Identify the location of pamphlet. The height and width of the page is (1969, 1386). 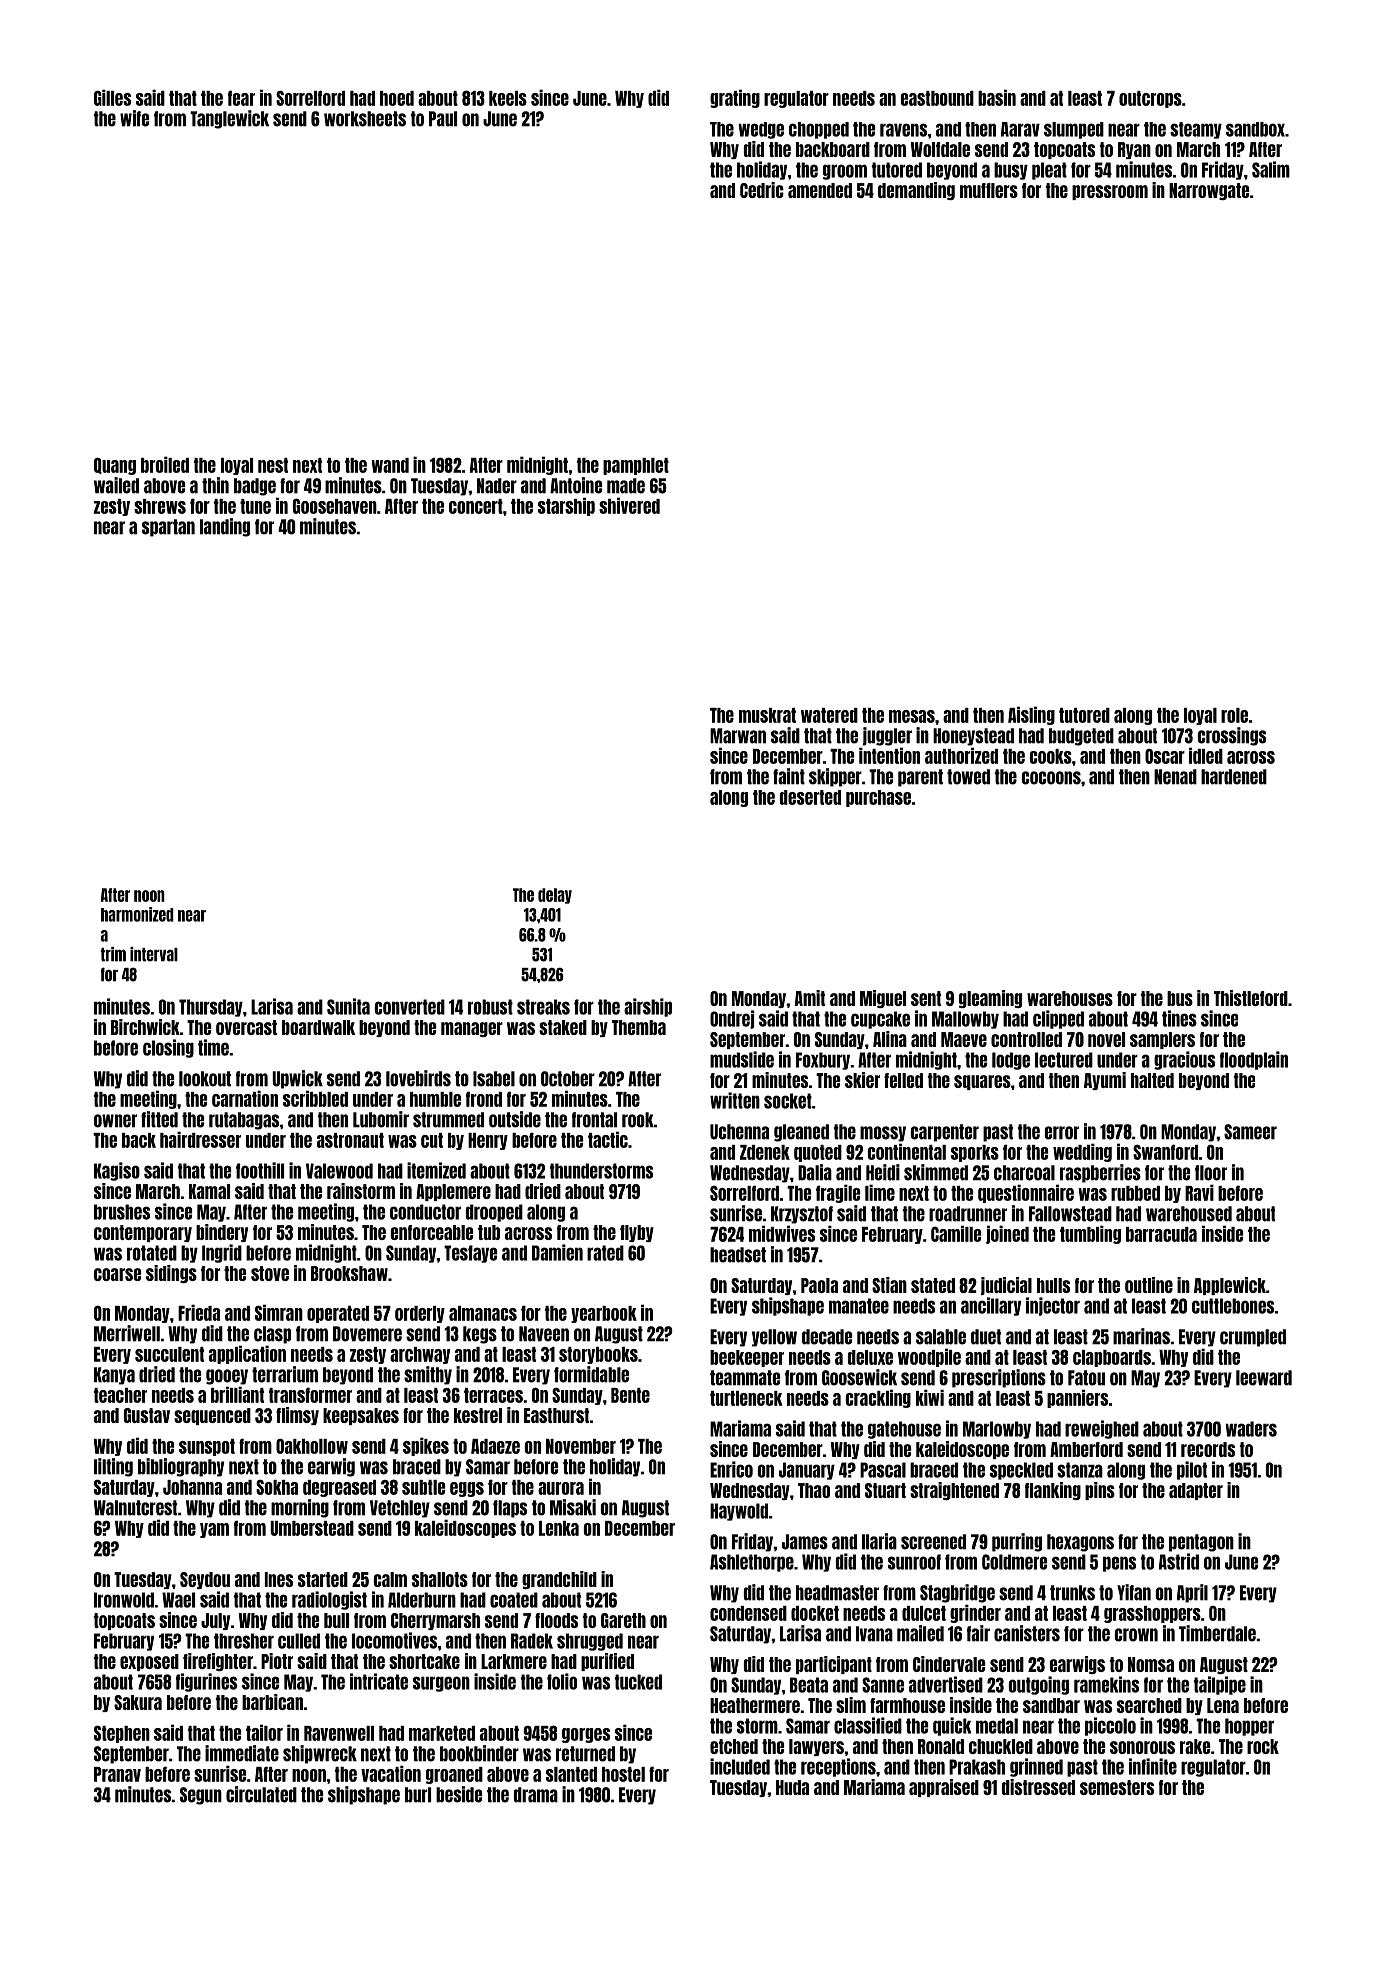
(636, 466).
